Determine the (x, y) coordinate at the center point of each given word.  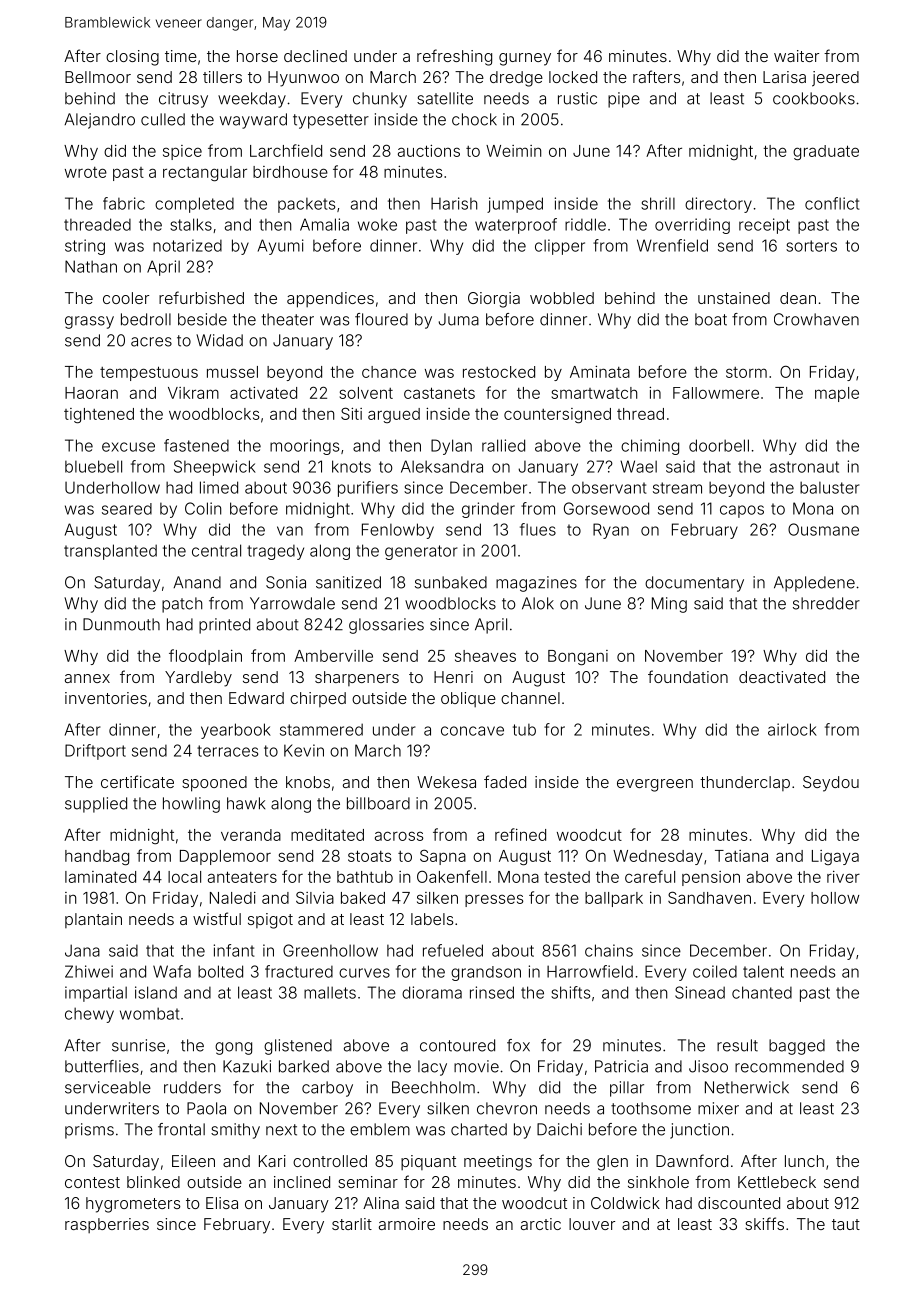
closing (132, 58)
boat (711, 319)
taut (846, 1224)
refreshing (454, 57)
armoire (407, 1224)
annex (87, 678)
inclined (302, 1182)
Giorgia (494, 300)
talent (763, 971)
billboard (378, 803)
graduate (826, 153)
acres (151, 342)
